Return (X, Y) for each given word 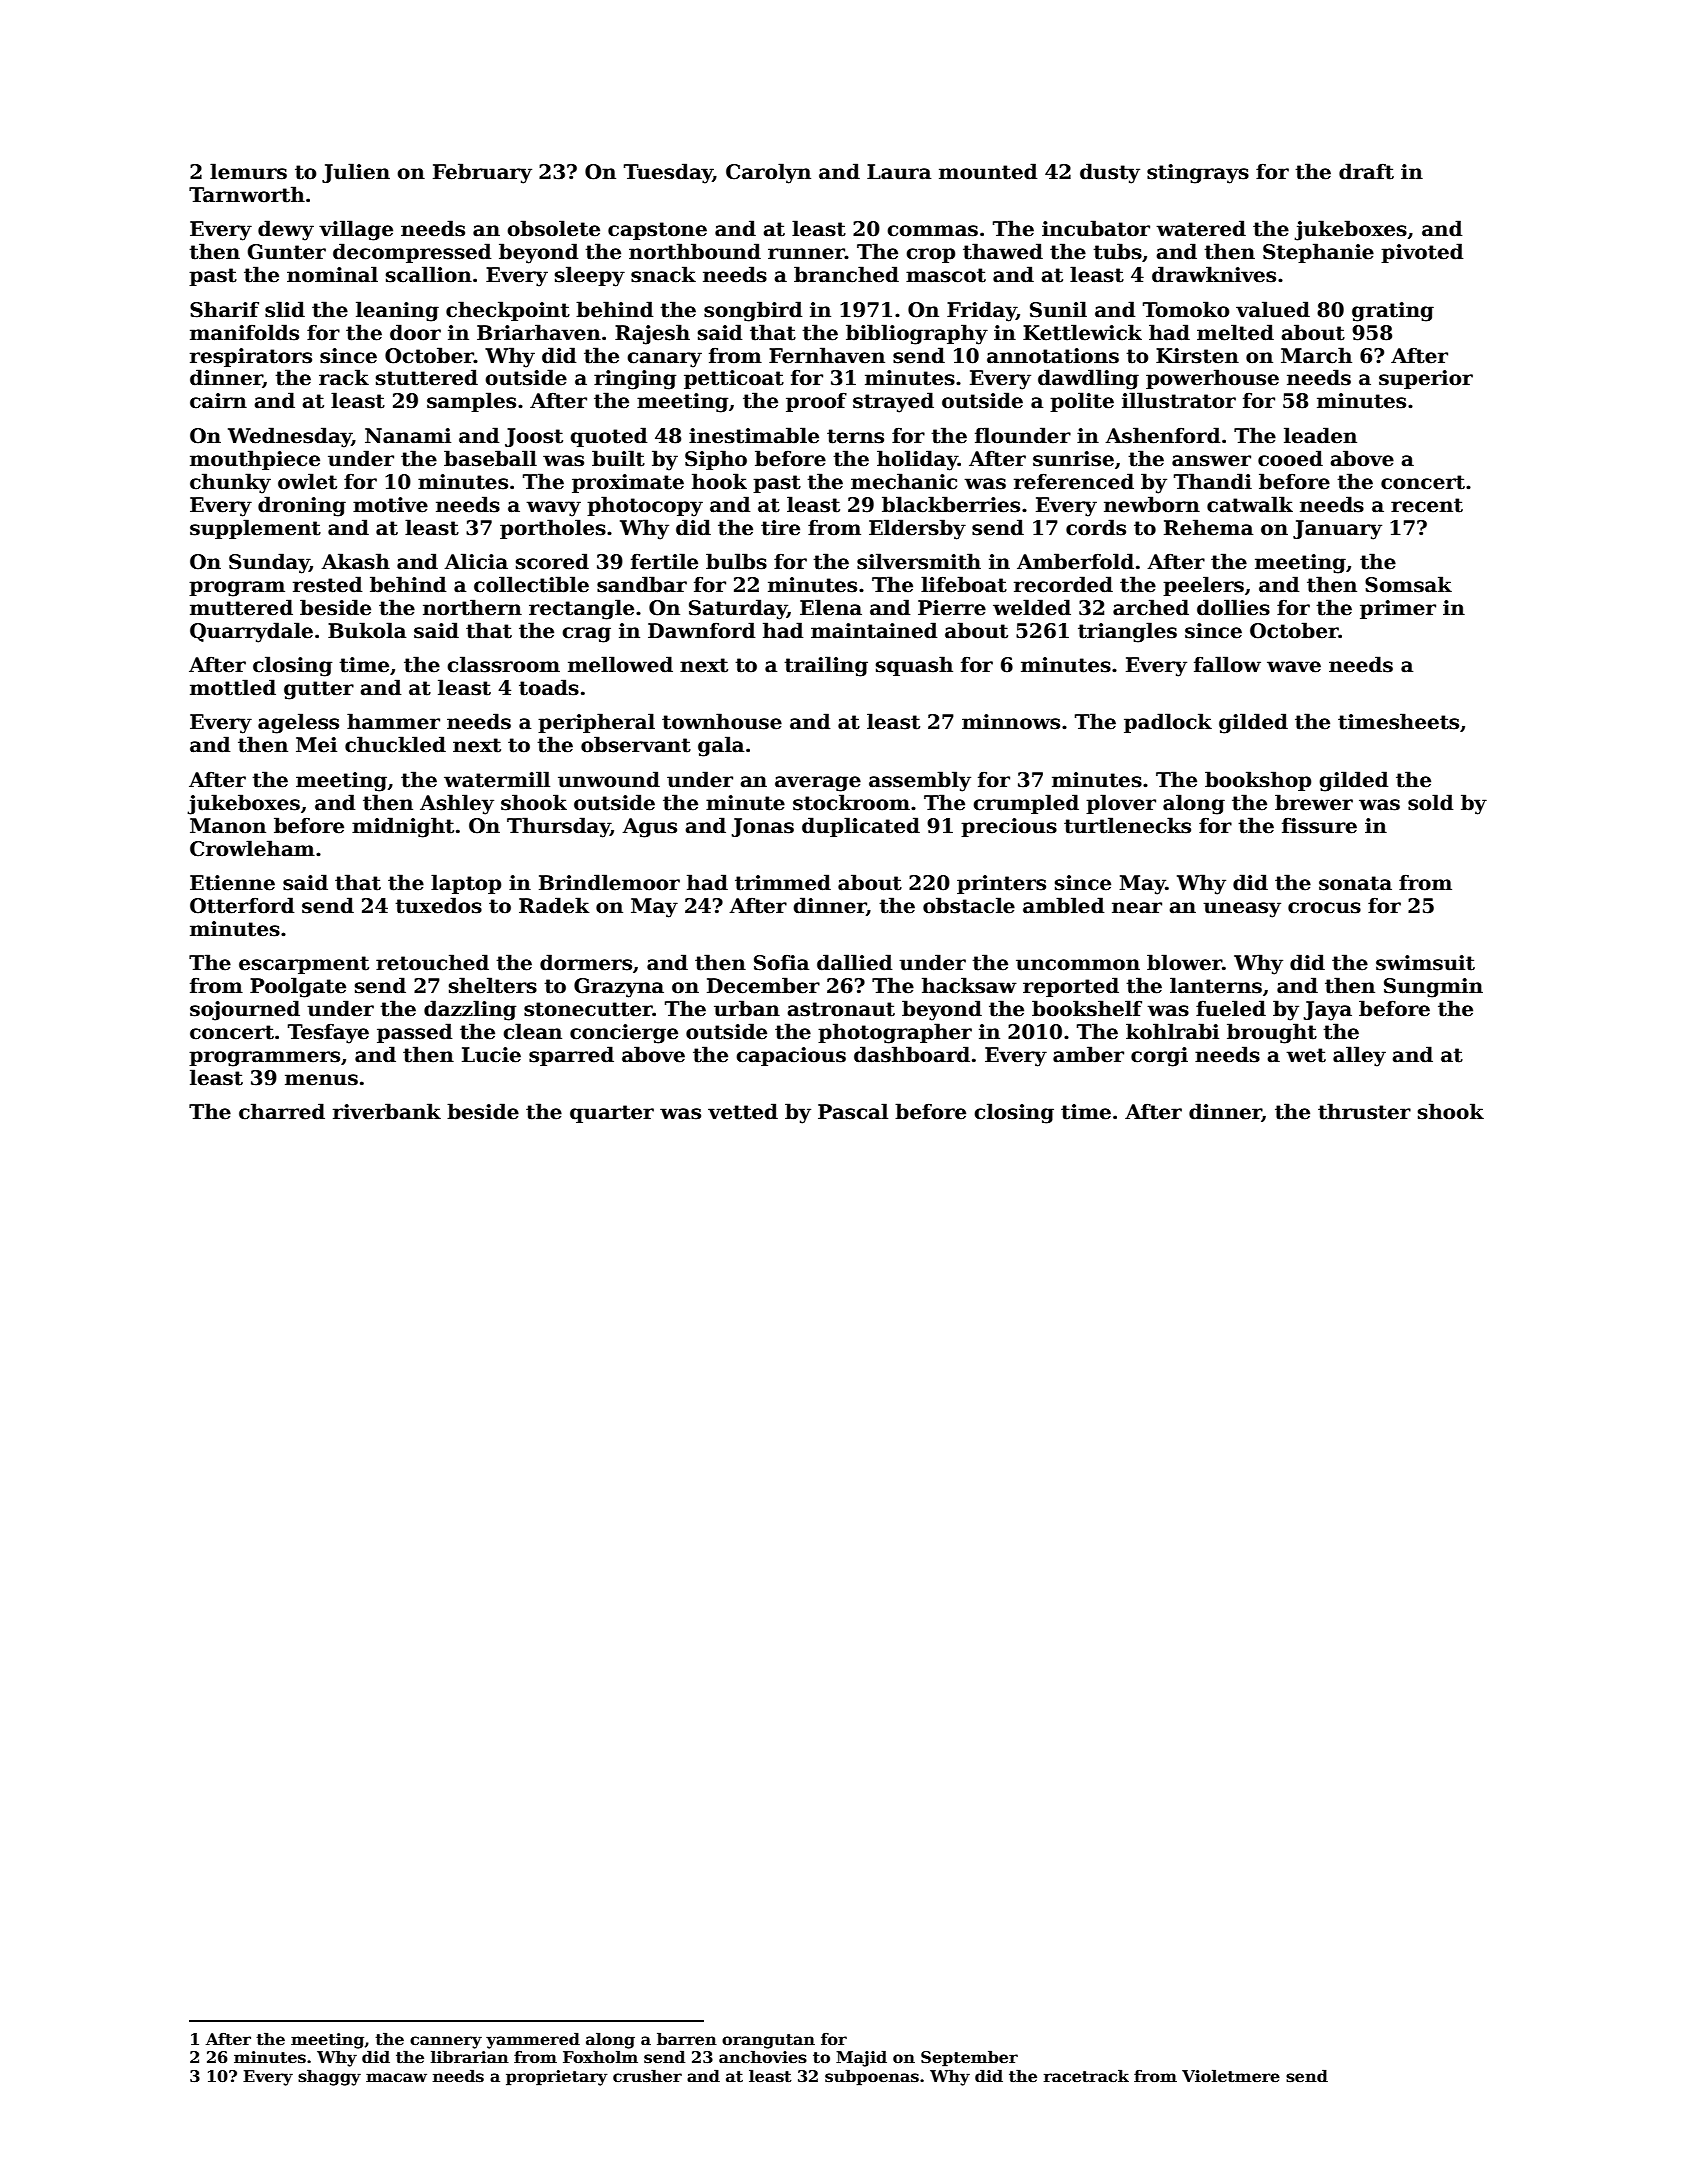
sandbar (642, 584)
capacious (791, 1056)
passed (414, 1033)
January (1337, 530)
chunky (230, 483)
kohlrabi (1172, 1031)
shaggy (329, 2077)
